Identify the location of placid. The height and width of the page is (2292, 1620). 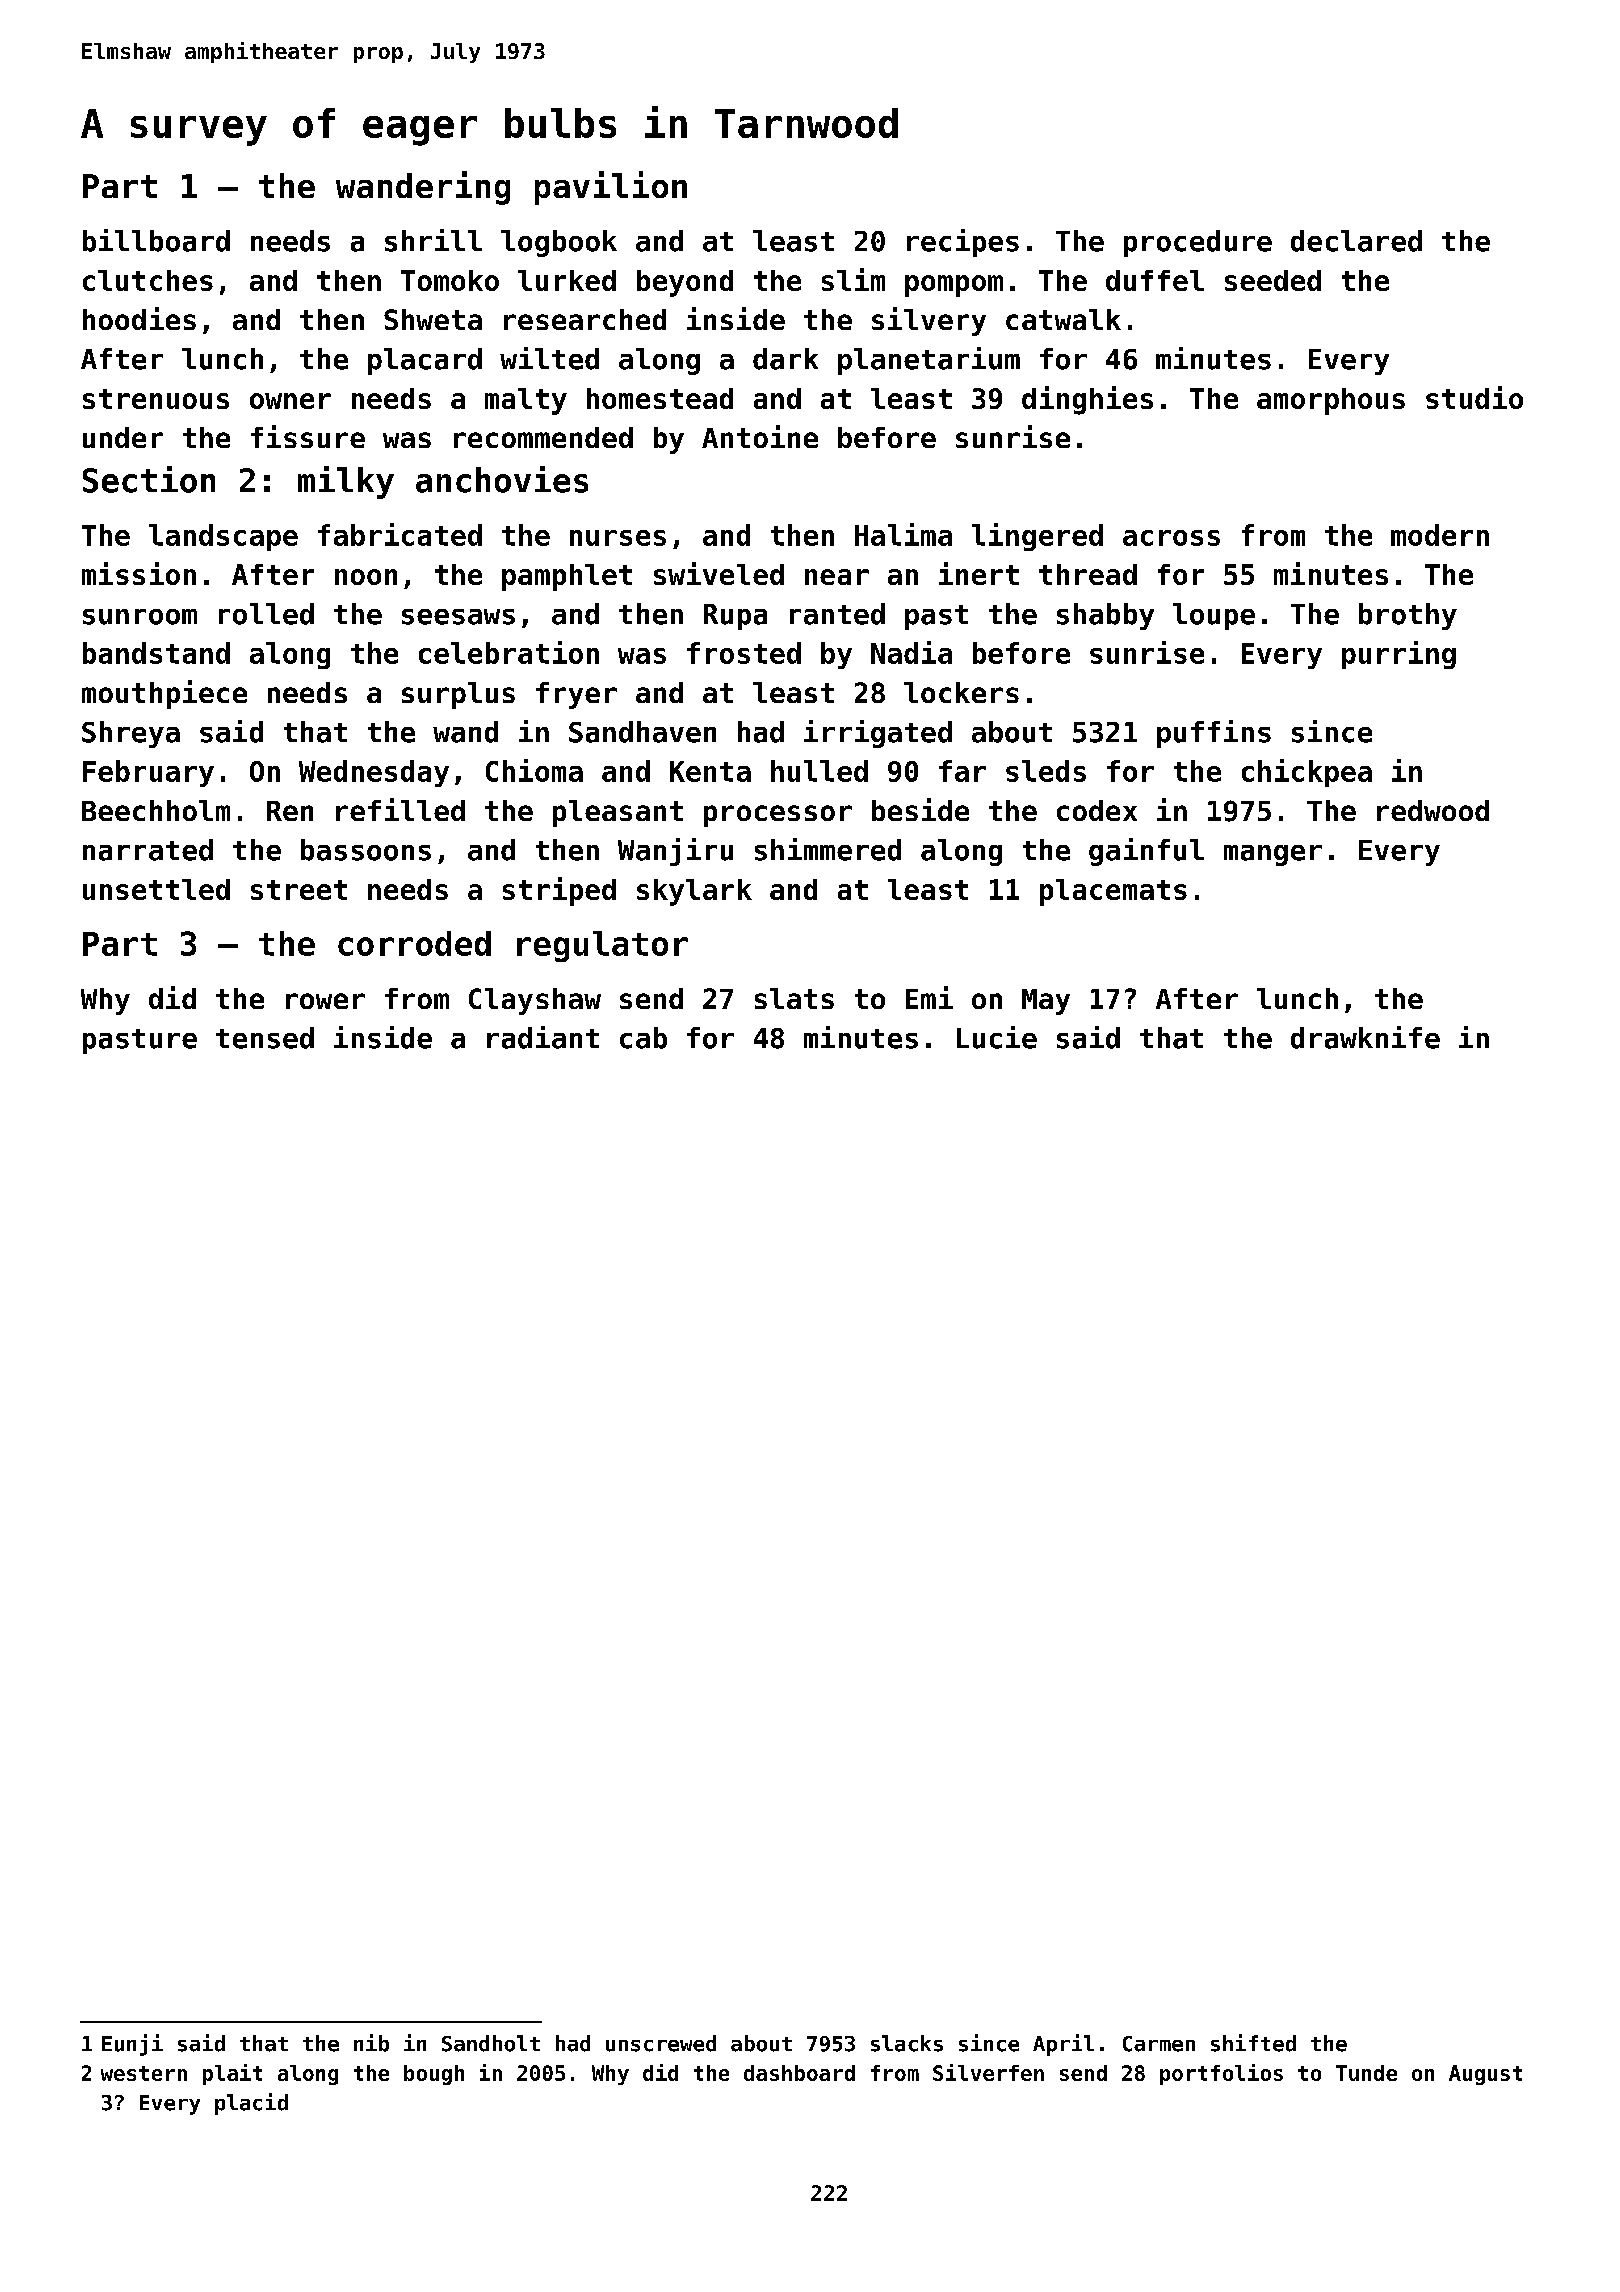
(251, 2104).
